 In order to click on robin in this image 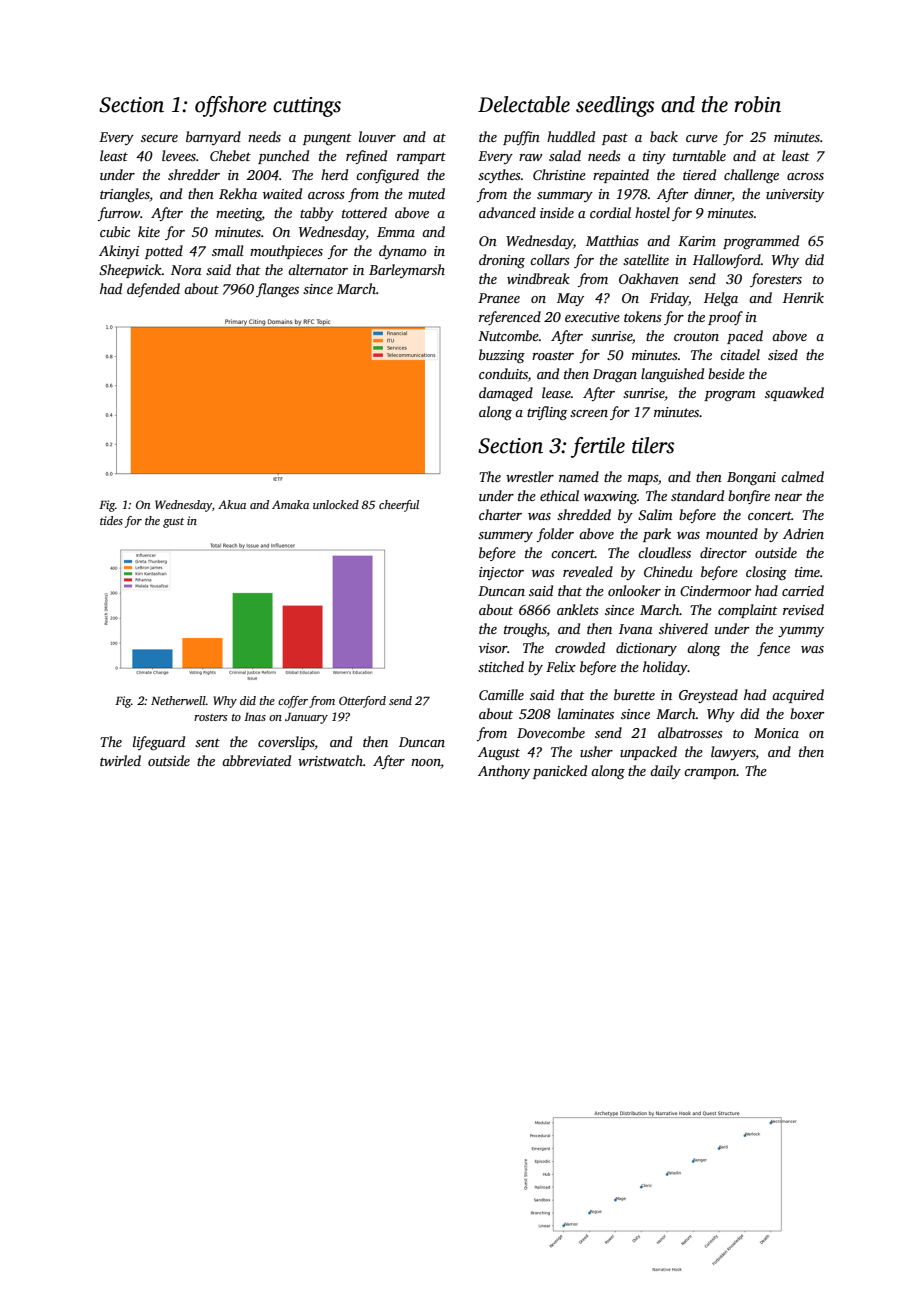, I will do `click(757, 104)`.
